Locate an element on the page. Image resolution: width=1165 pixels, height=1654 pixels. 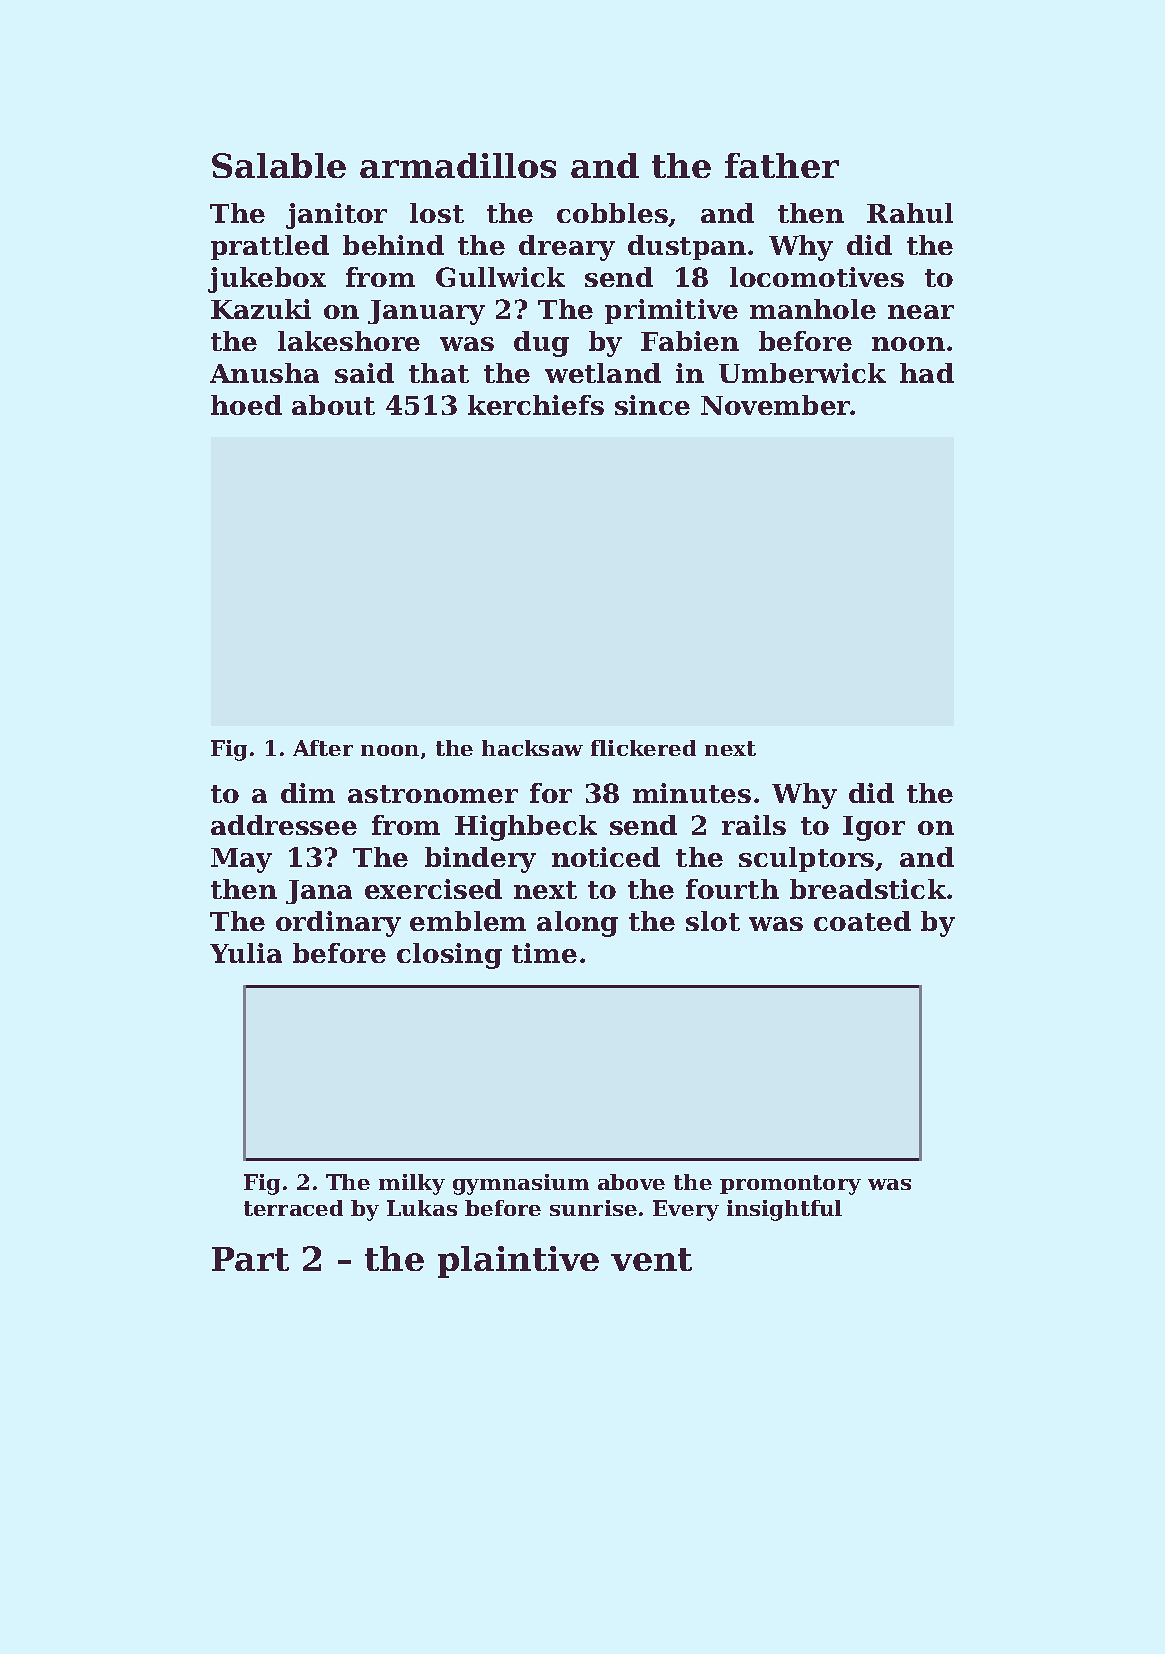
Gullwick is located at coordinates (500, 277).
